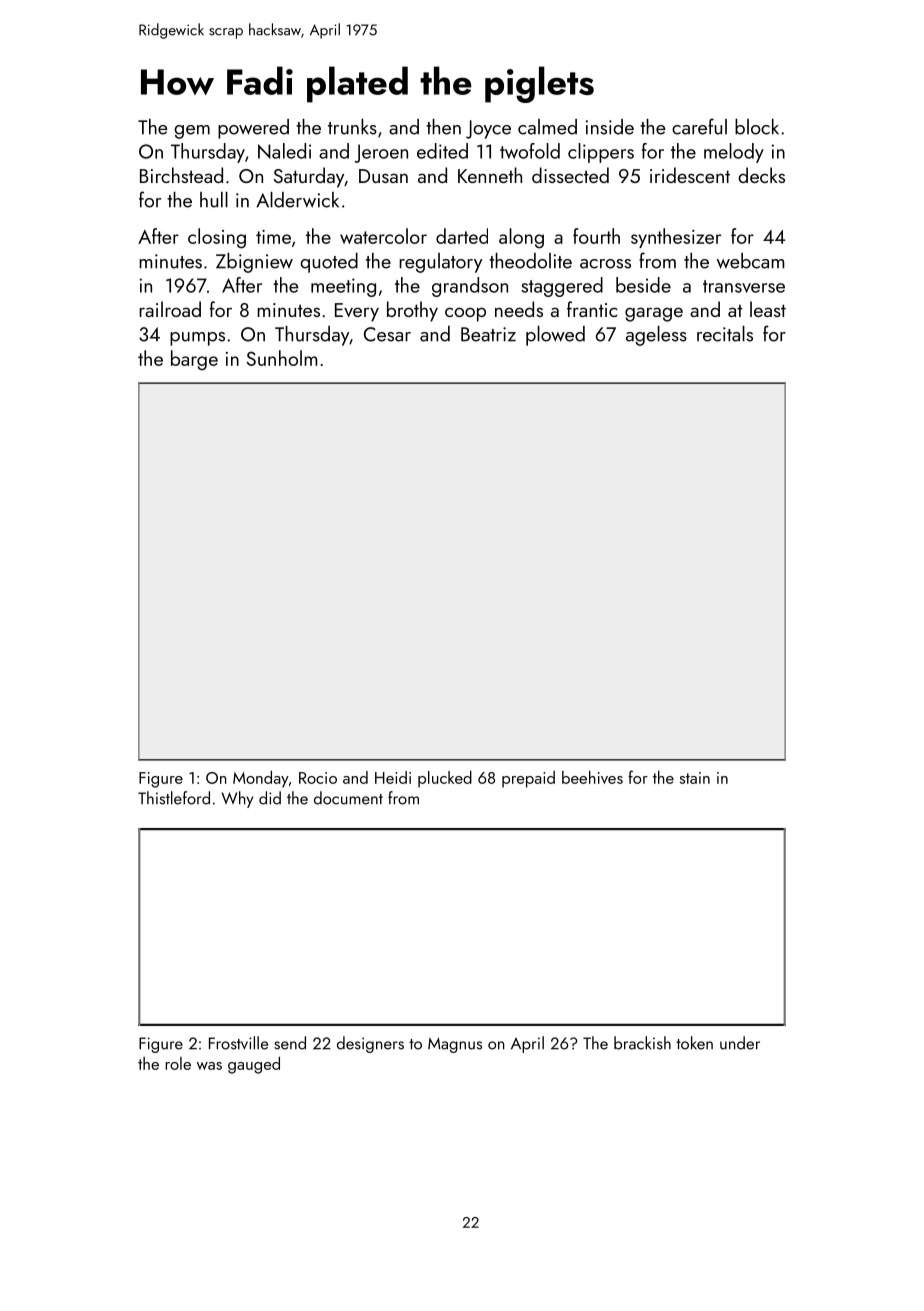  Describe the element at coordinates (174, 798) in the page. I see `Thistleford` at that location.
